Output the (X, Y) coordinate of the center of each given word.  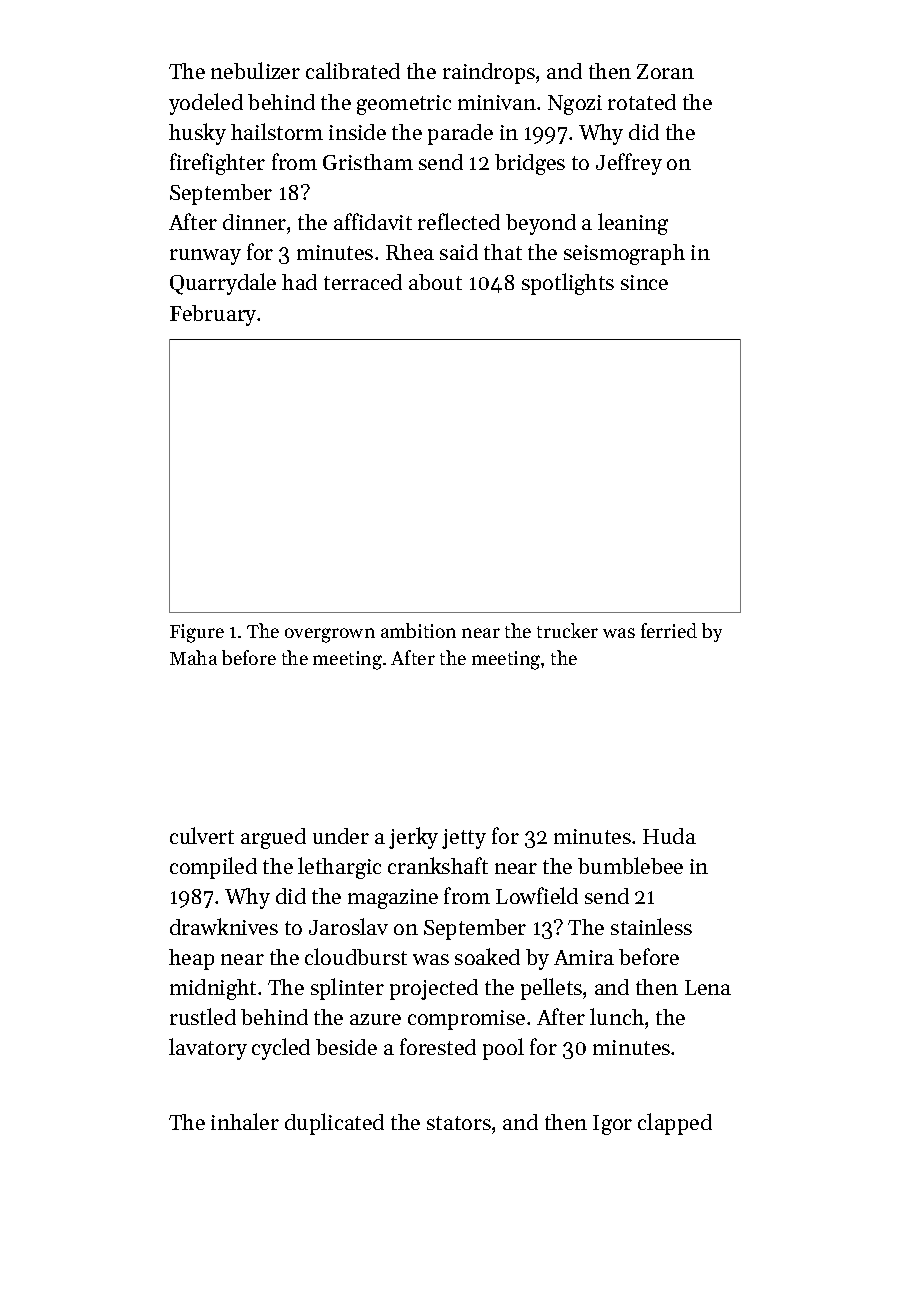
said (459, 252)
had (299, 282)
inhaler (245, 1121)
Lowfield (537, 895)
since (644, 282)
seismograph (624, 254)
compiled (213, 868)
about (435, 282)
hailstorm (277, 131)
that (503, 252)
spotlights (568, 284)
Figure (197, 633)
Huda (669, 836)
